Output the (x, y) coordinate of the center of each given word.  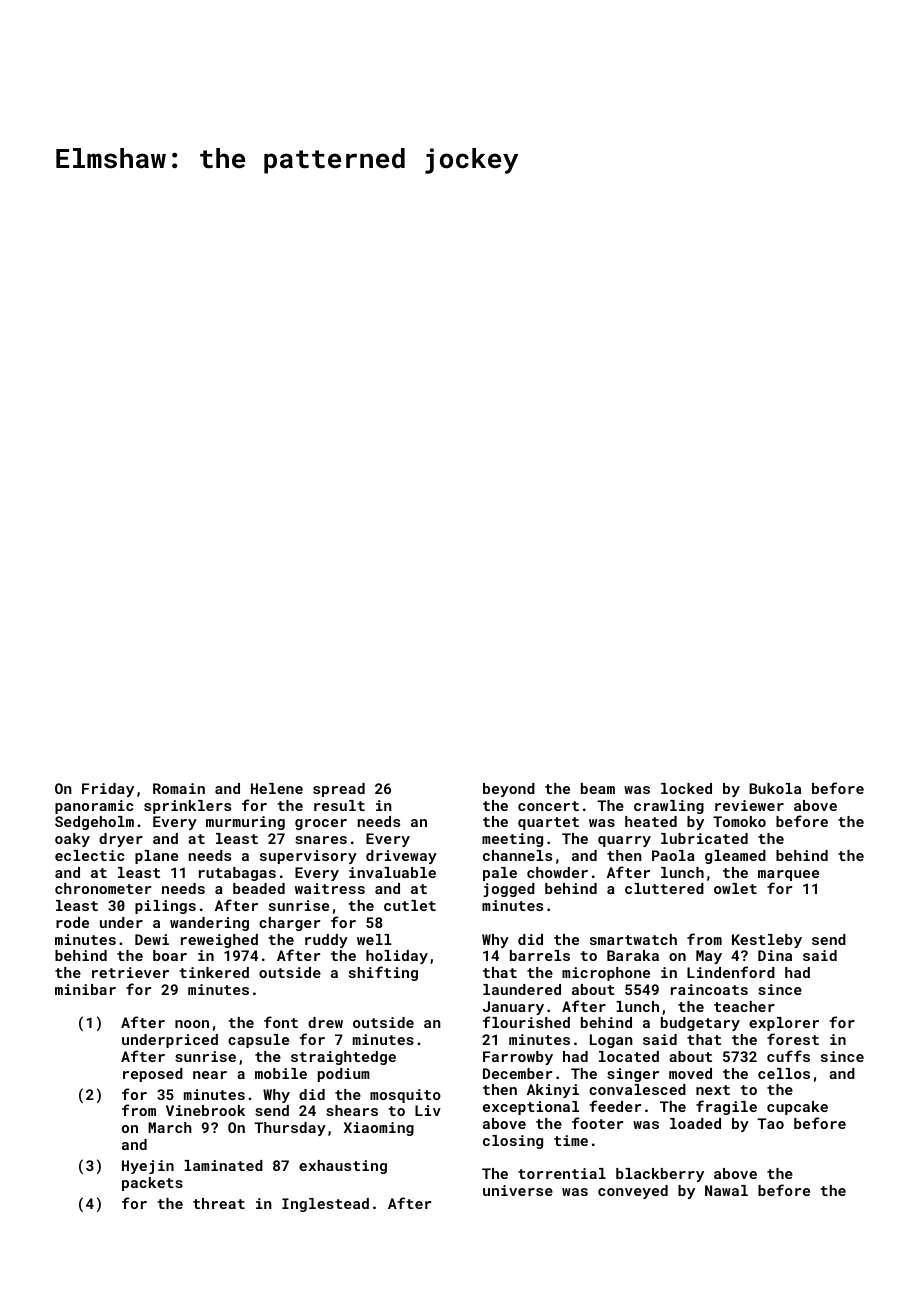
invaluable (392, 872)
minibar (85, 989)
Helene (277, 788)
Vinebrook (205, 1110)
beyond (509, 790)
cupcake (797, 1108)
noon (192, 1024)
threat (219, 1203)
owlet (735, 888)
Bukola (775, 788)
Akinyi (553, 1091)
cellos (784, 1073)
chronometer (103, 888)
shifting (383, 973)
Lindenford (731, 972)
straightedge (343, 1058)
